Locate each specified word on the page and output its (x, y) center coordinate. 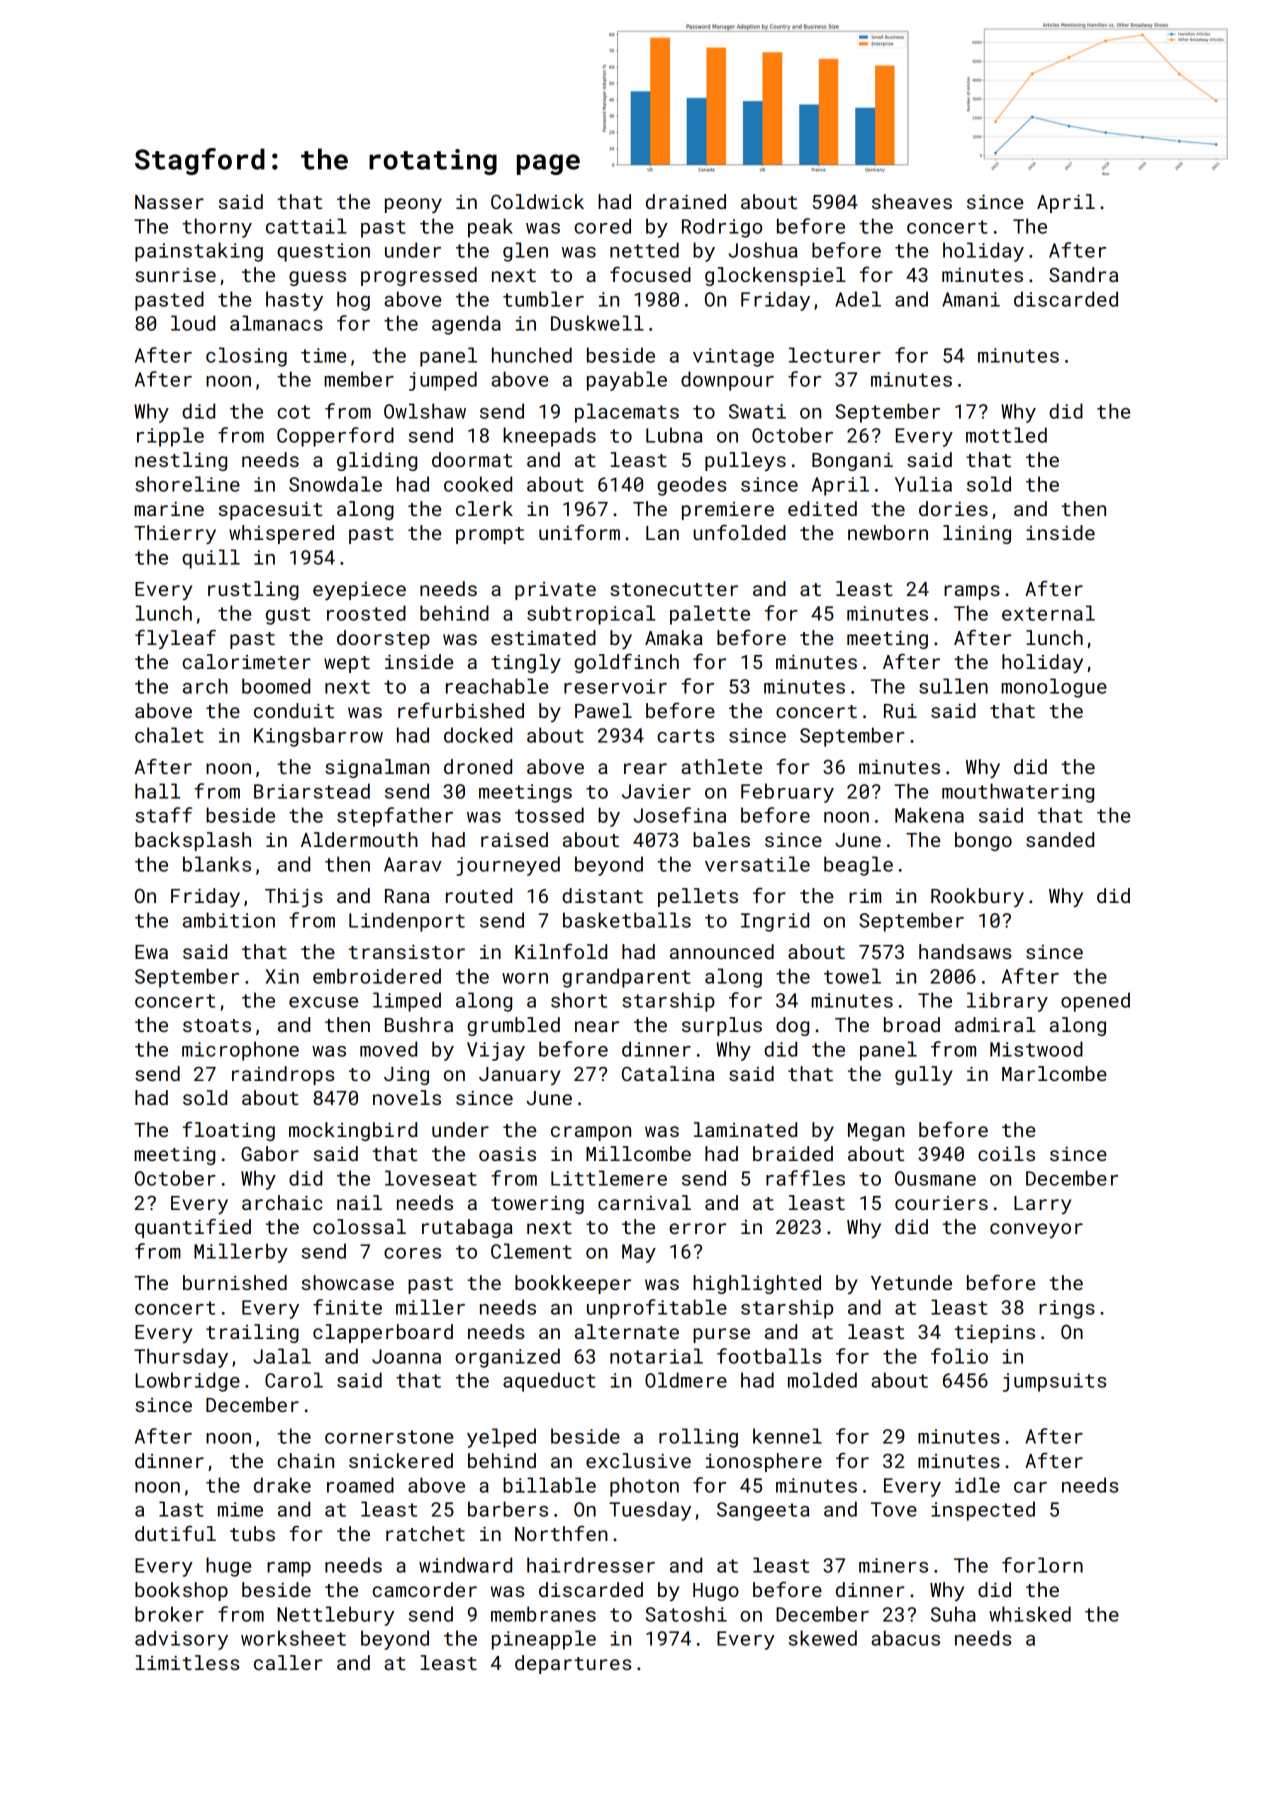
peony (413, 205)
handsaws (965, 951)
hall (157, 791)
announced (722, 951)
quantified (193, 1228)
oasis (507, 1154)
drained (686, 201)
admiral (995, 1024)
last (181, 1509)
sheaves (912, 201)
